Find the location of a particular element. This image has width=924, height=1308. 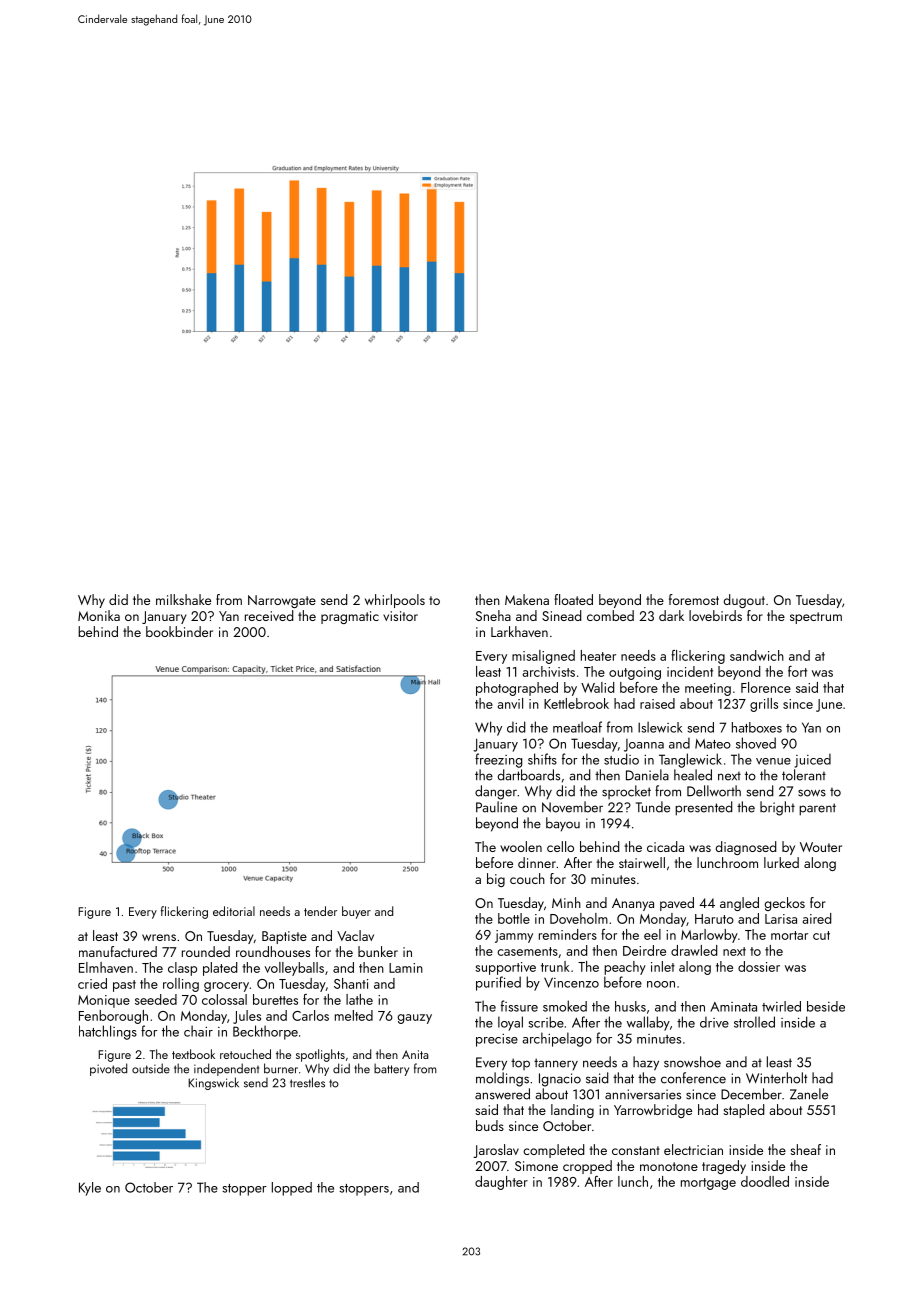

fort is located at coordinates (797, 671).
